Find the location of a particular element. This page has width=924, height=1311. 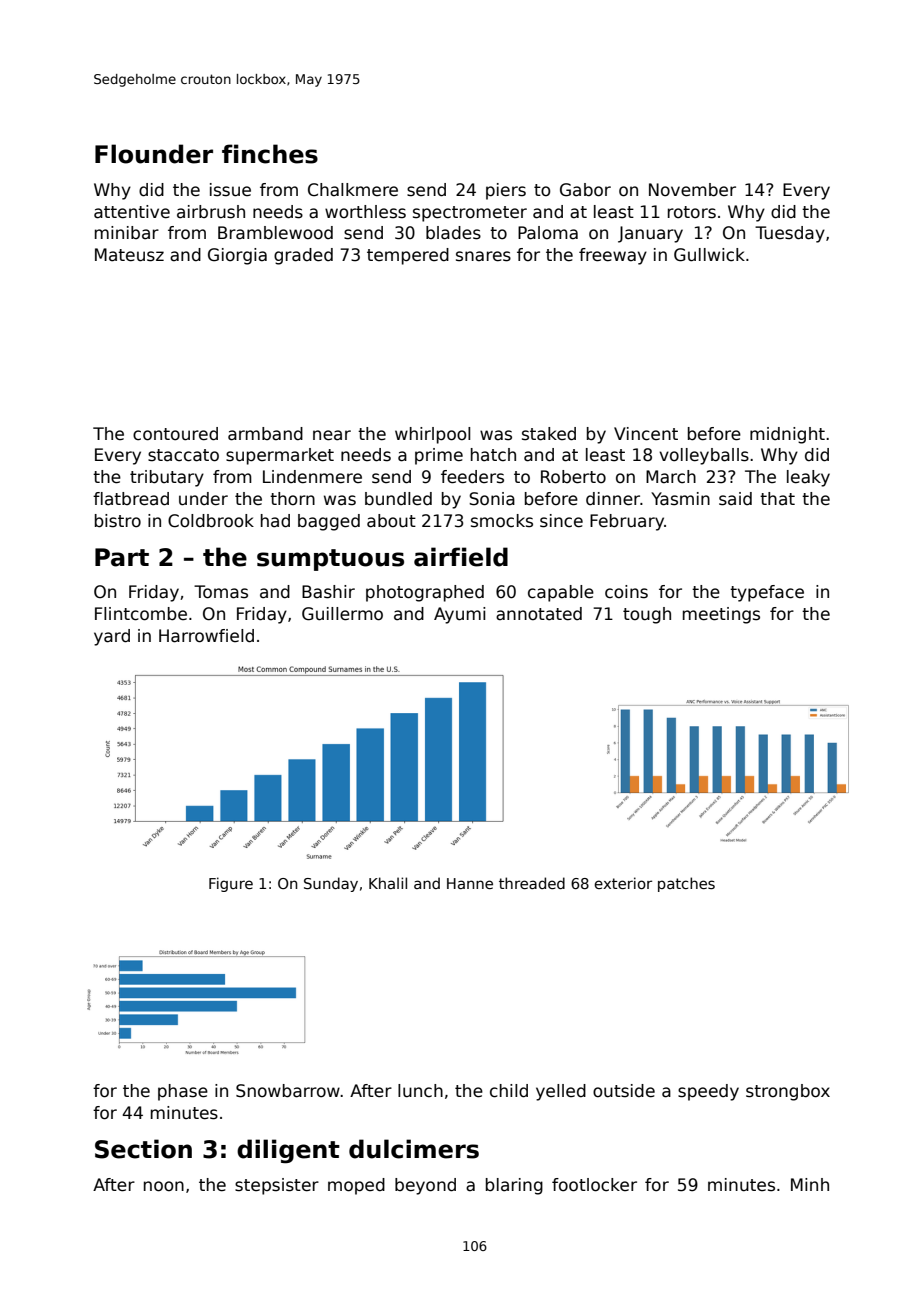

tough is located at coordinates (647, 615).
